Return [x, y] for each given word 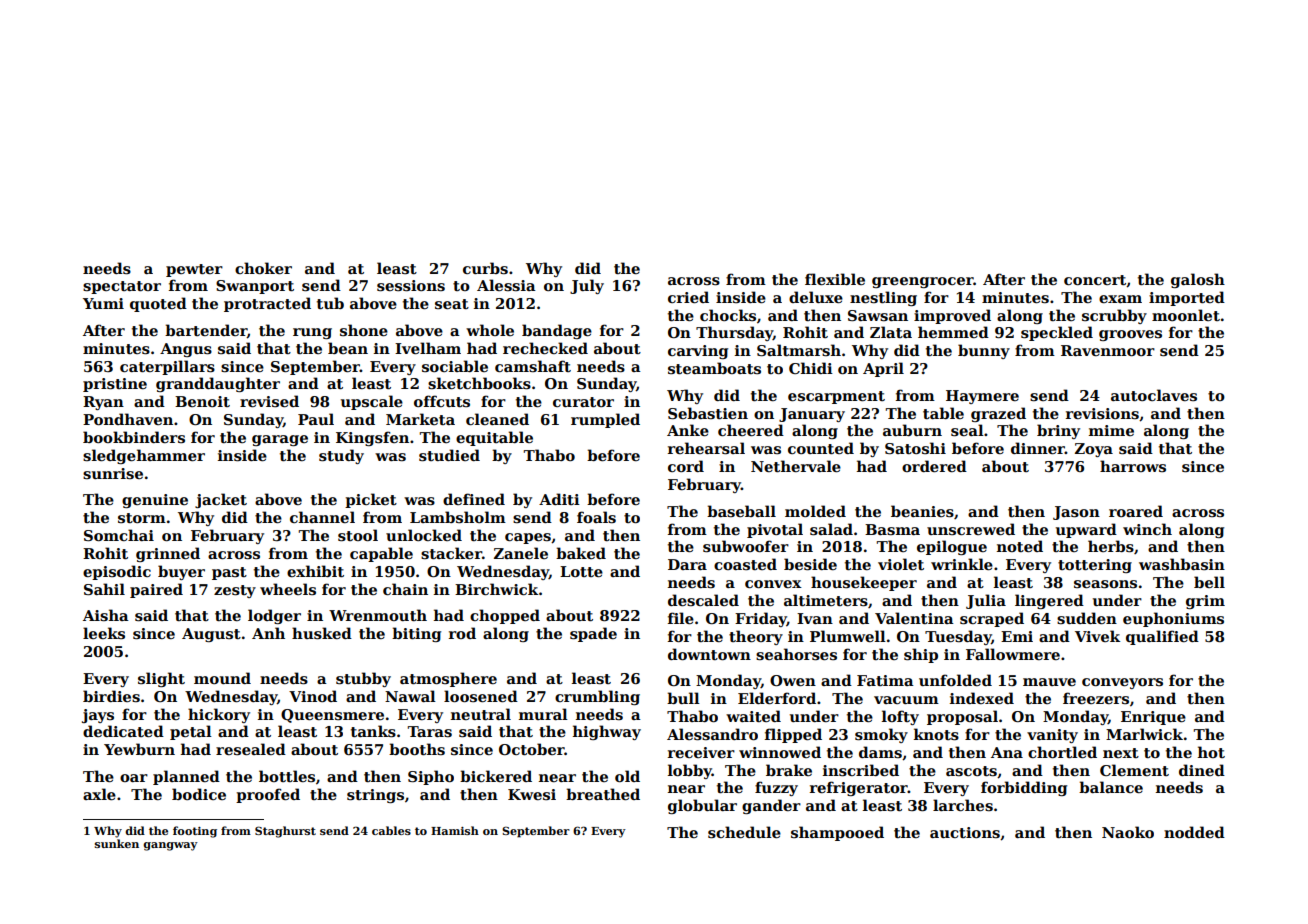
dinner [1038, 448]
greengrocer [923, 282]
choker [263, 268]
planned [186, 777]
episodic [117, 572]
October [532, 749]
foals [596, 517]
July [587, 286]
